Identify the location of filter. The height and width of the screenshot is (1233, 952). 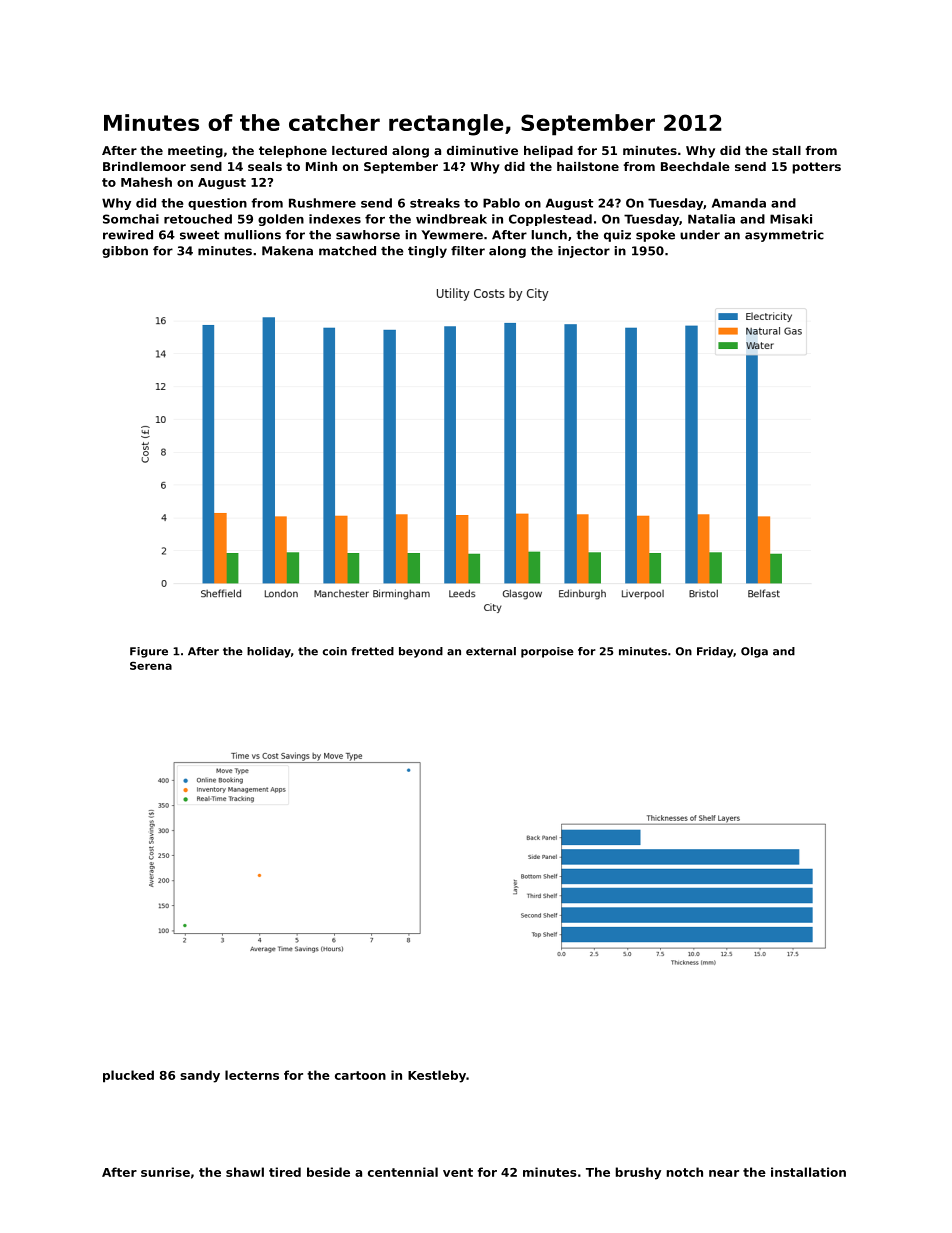
(468, 251).
